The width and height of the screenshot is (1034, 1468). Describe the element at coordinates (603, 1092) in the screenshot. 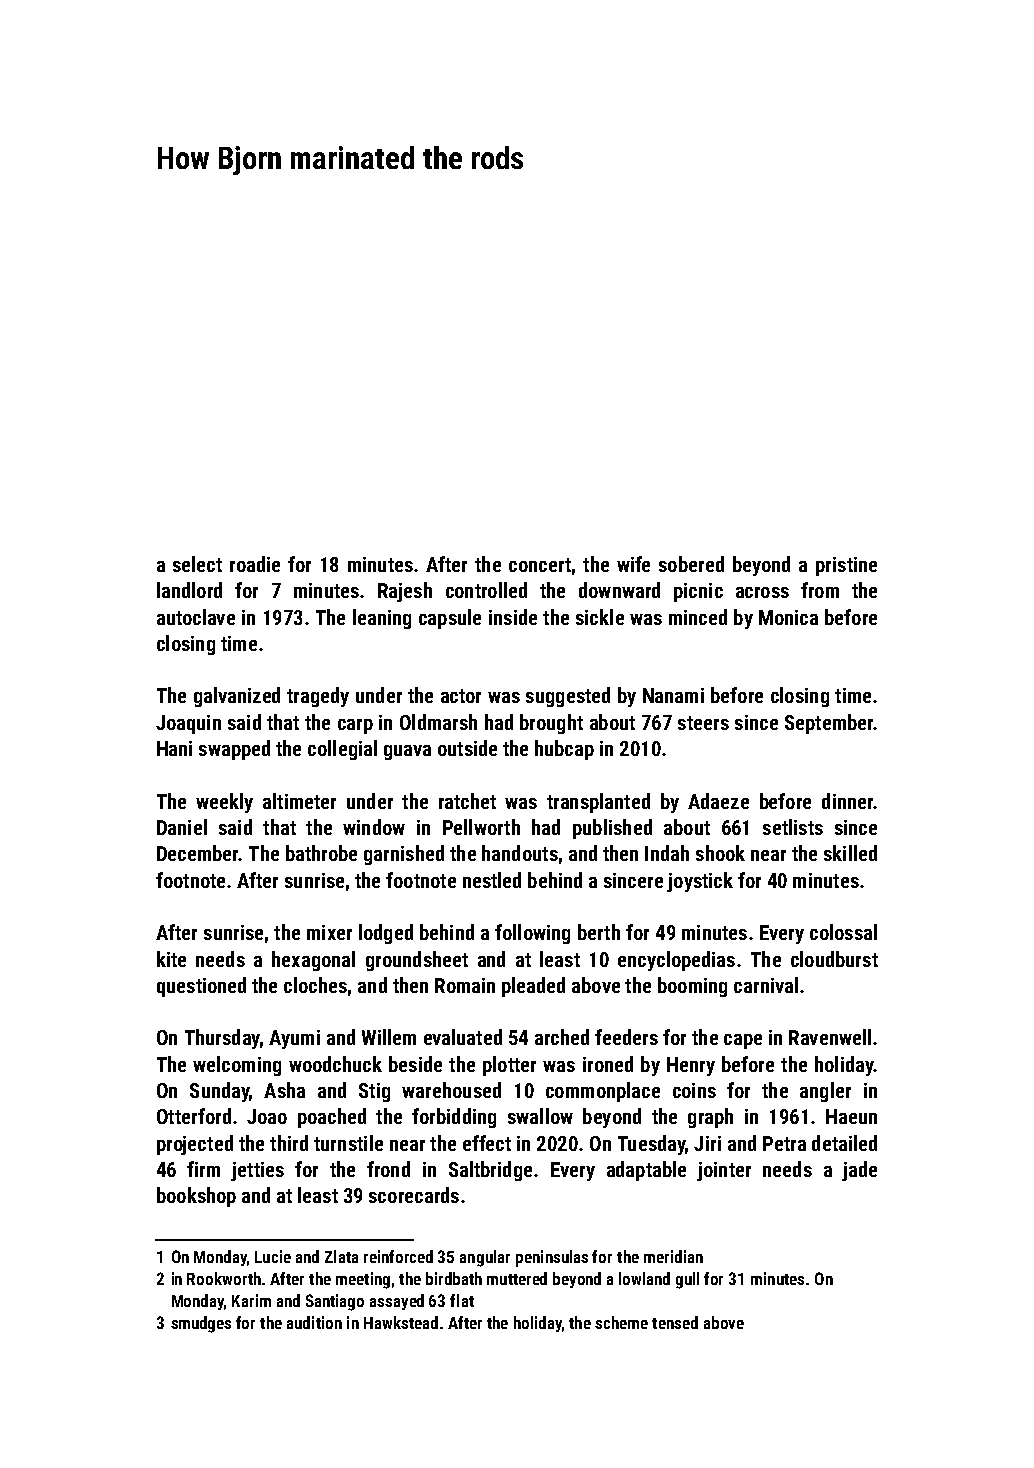

I see `commonplace` at that location.
